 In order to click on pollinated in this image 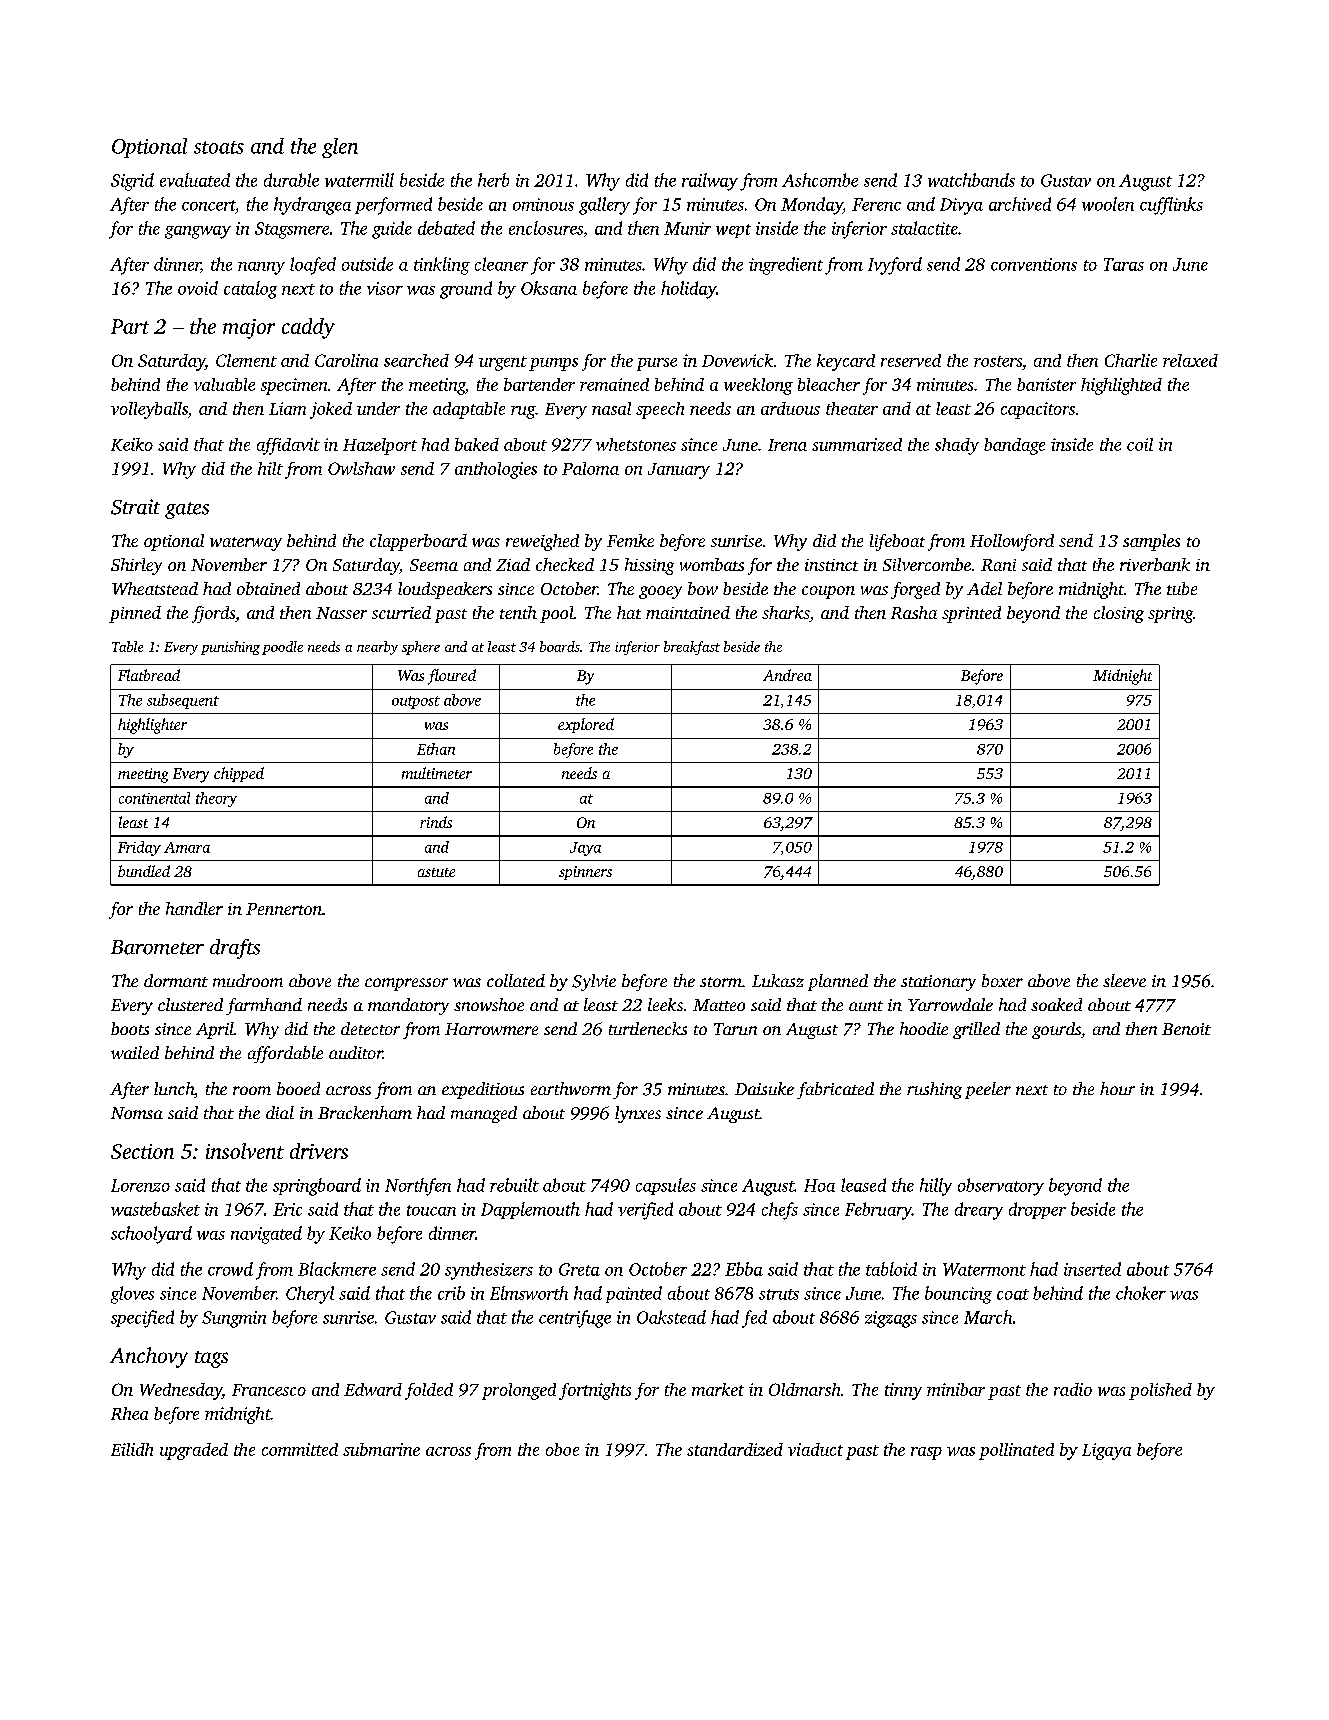, I will do `click(1016, 1451)`.
